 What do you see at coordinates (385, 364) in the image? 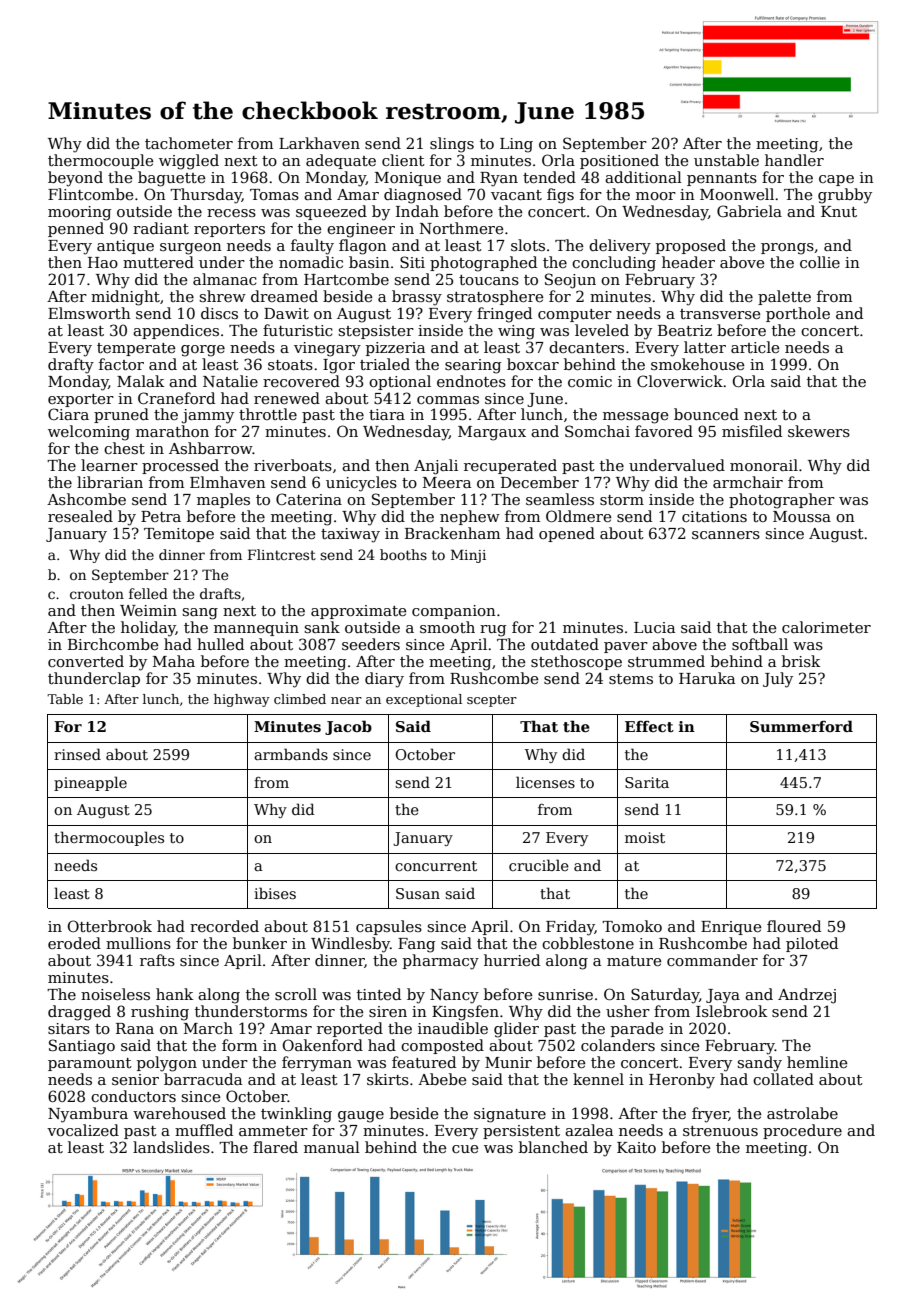
I see `trialed` at bounding box center [385, 364].
